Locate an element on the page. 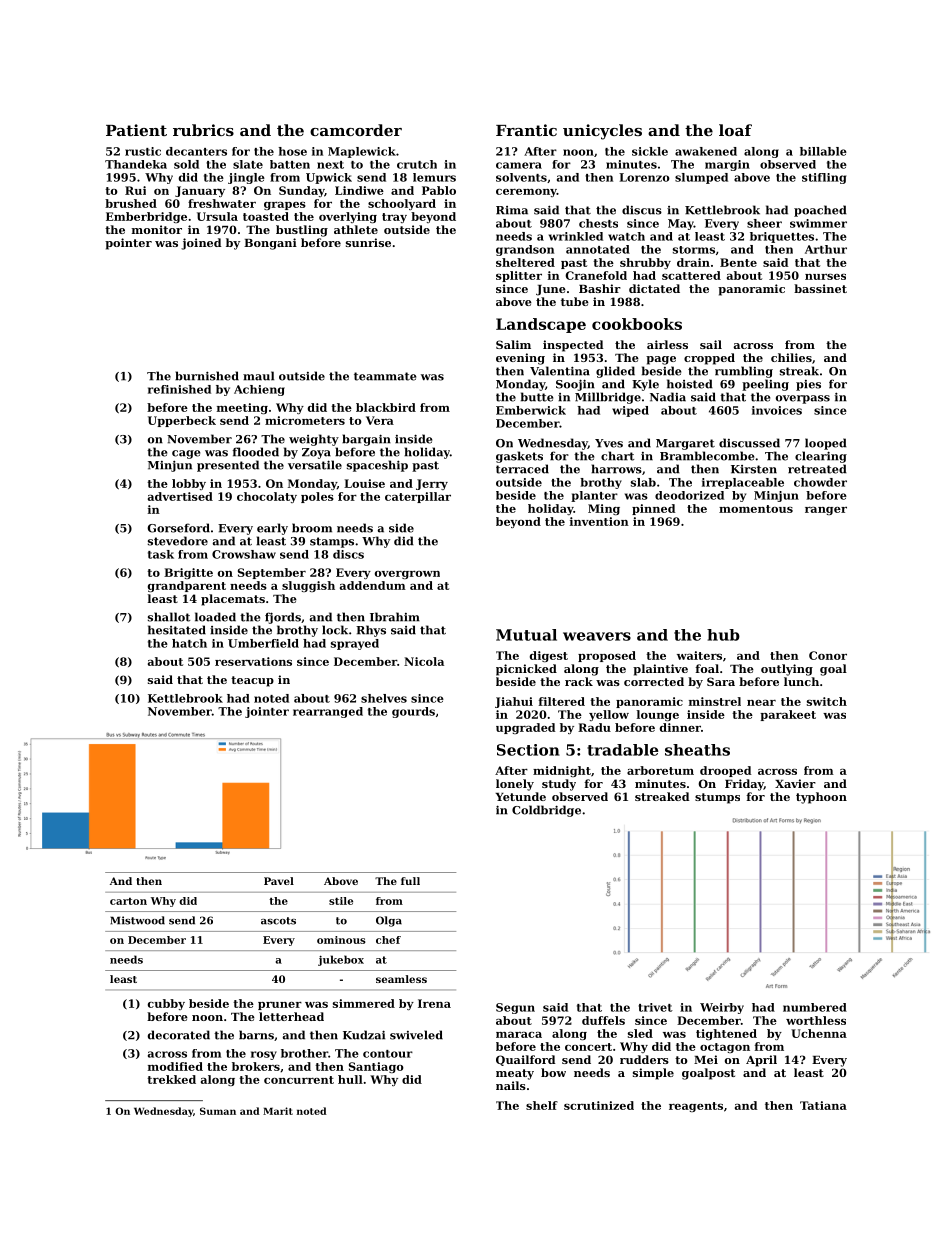 The height and width of the document is (1233, 952). hatch is located at coordinates (189, 643).
